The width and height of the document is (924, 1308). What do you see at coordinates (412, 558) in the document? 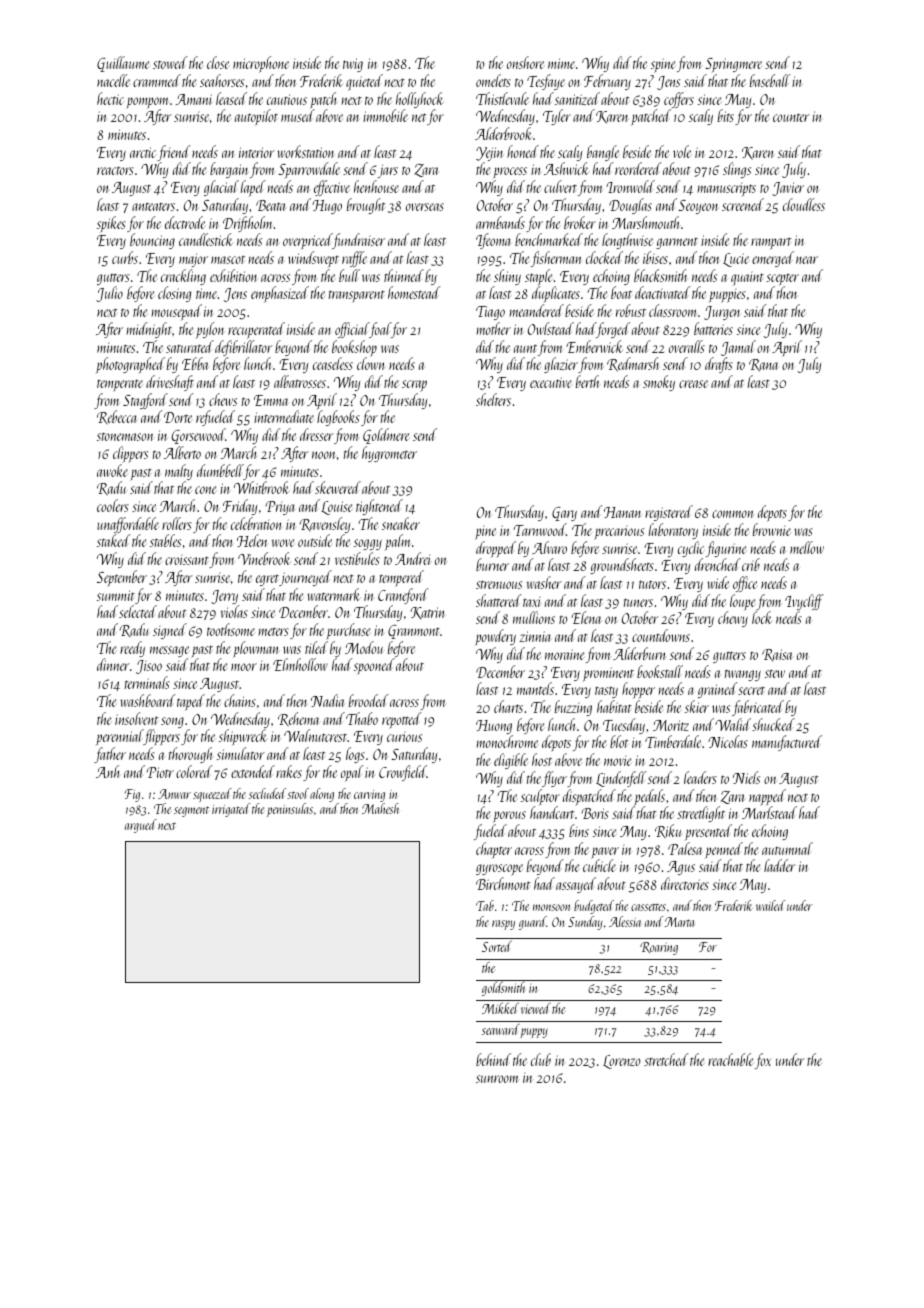
I see `Andrei` at bounding box center [412, 558].
